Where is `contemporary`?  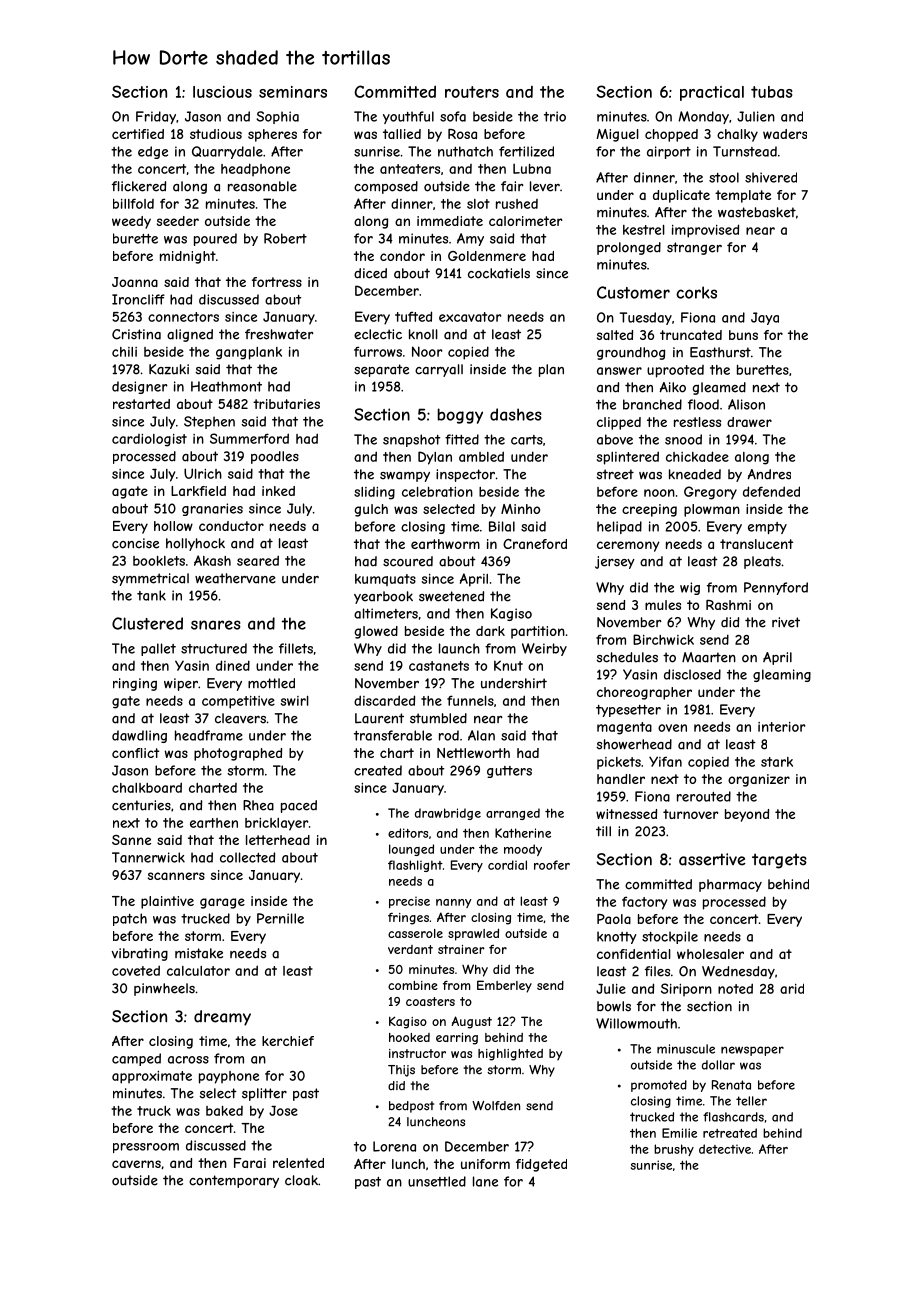
contemporary is located at coordinates (234, 1181).
